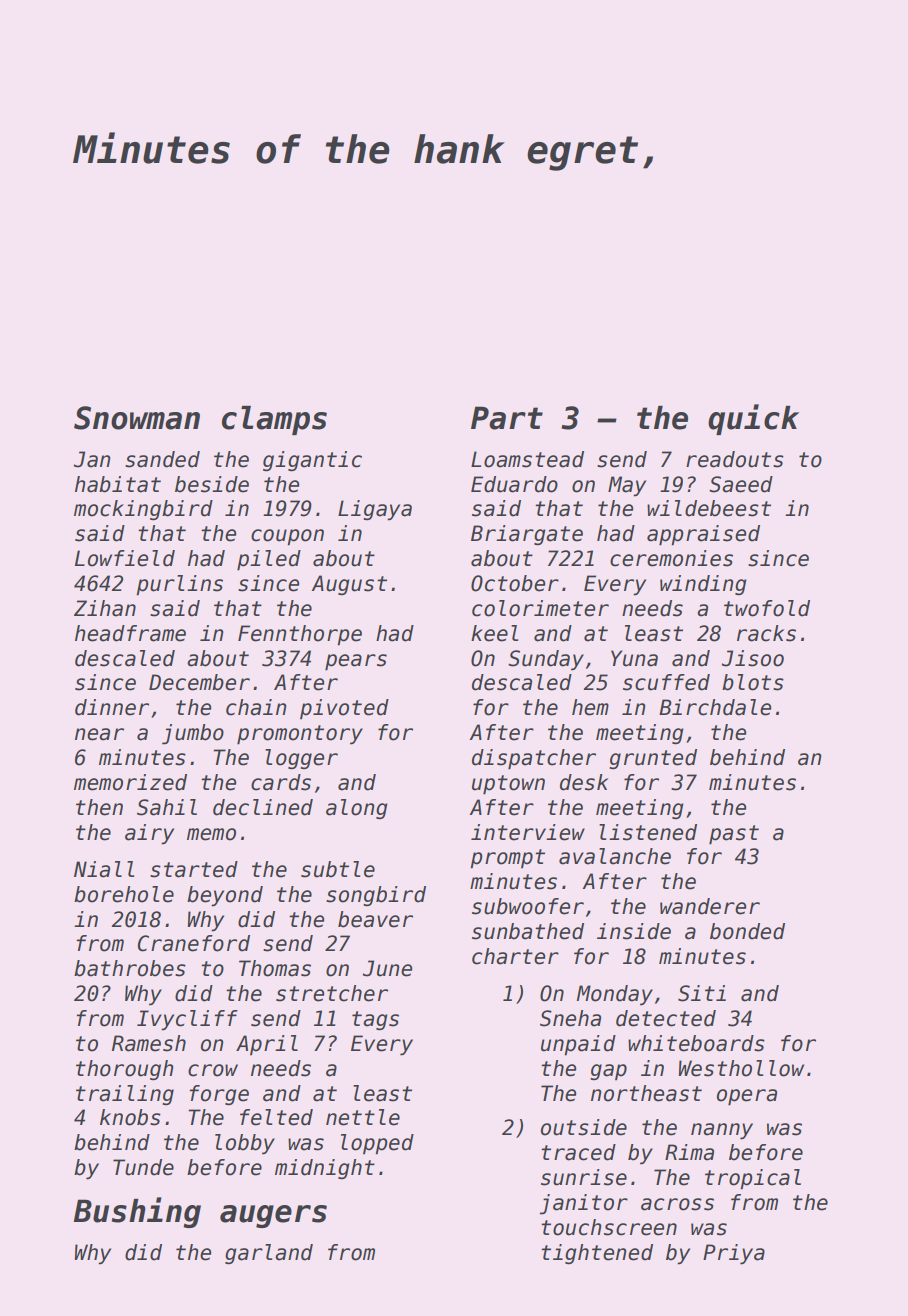  What do you see at coordinates (193, 734) in the screenshot?
I see `jumbo` at bounding box center [193, 734].
